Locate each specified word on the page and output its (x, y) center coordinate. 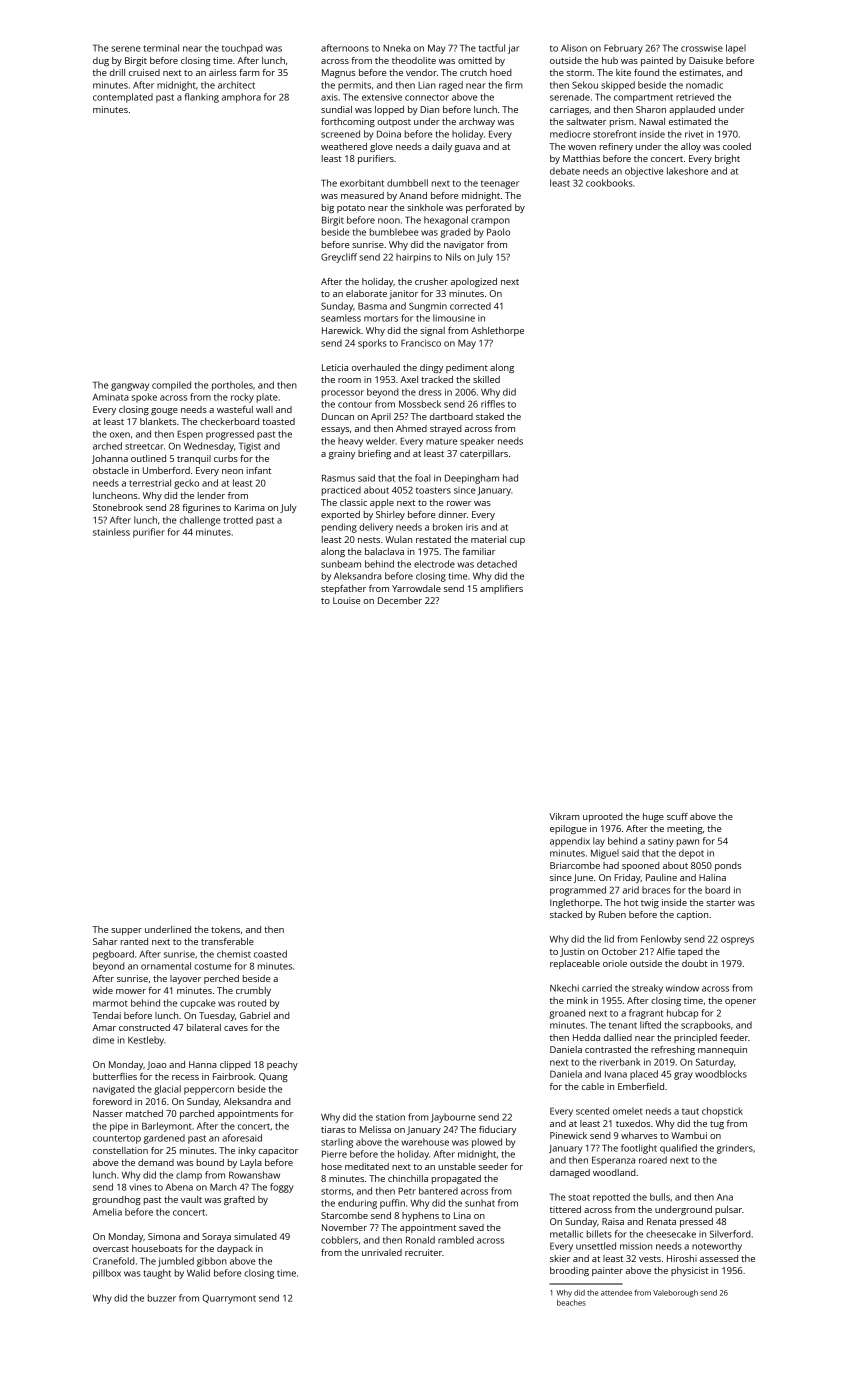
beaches (571, 1303)
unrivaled (382, 1252)
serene (126, 49)
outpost (394, 123)
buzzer (162, 1298)
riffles (493, 404)
